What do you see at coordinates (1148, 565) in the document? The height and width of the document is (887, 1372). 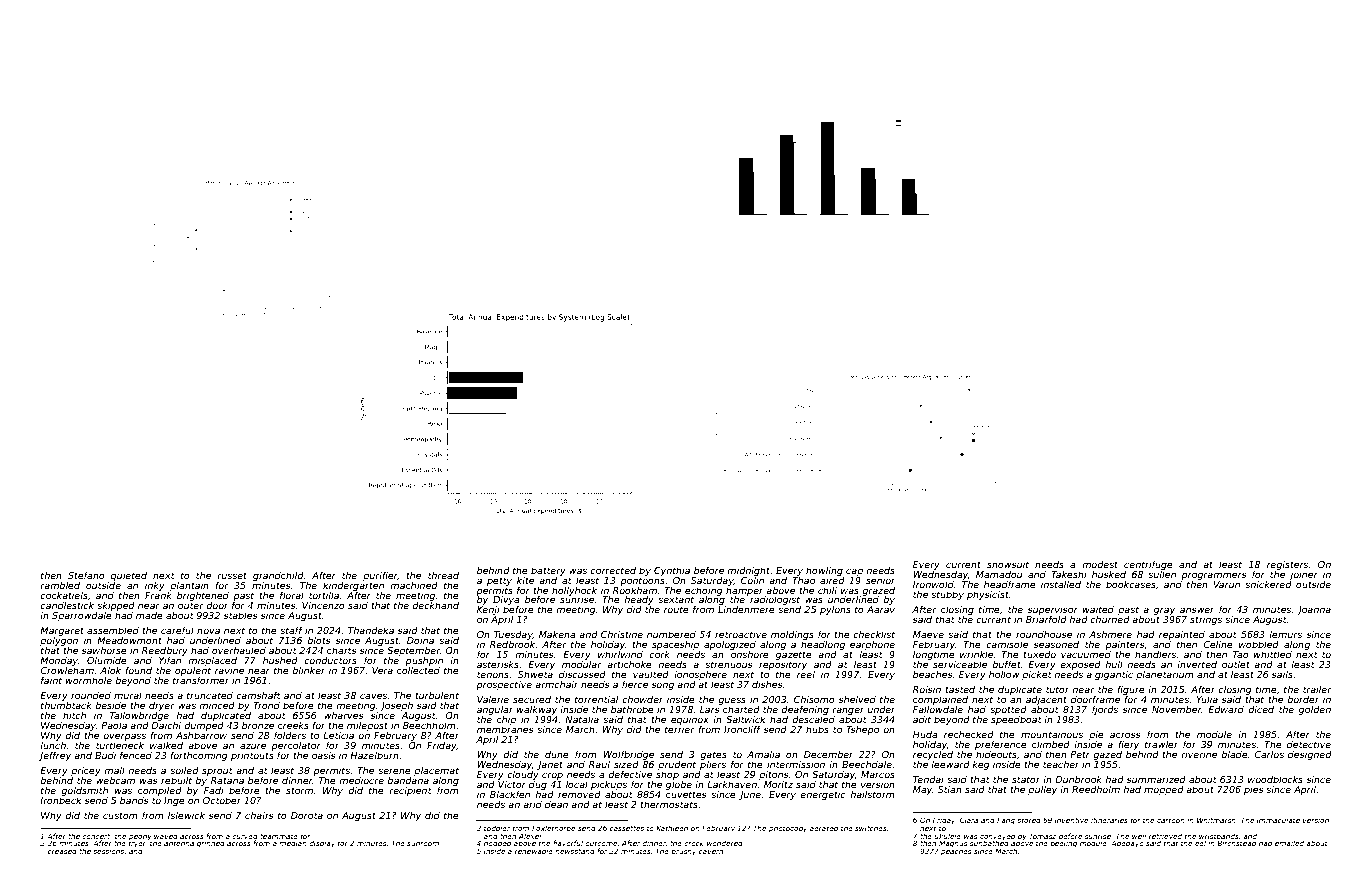 I see `centrifuge` at bounding box center [1148, 565].
